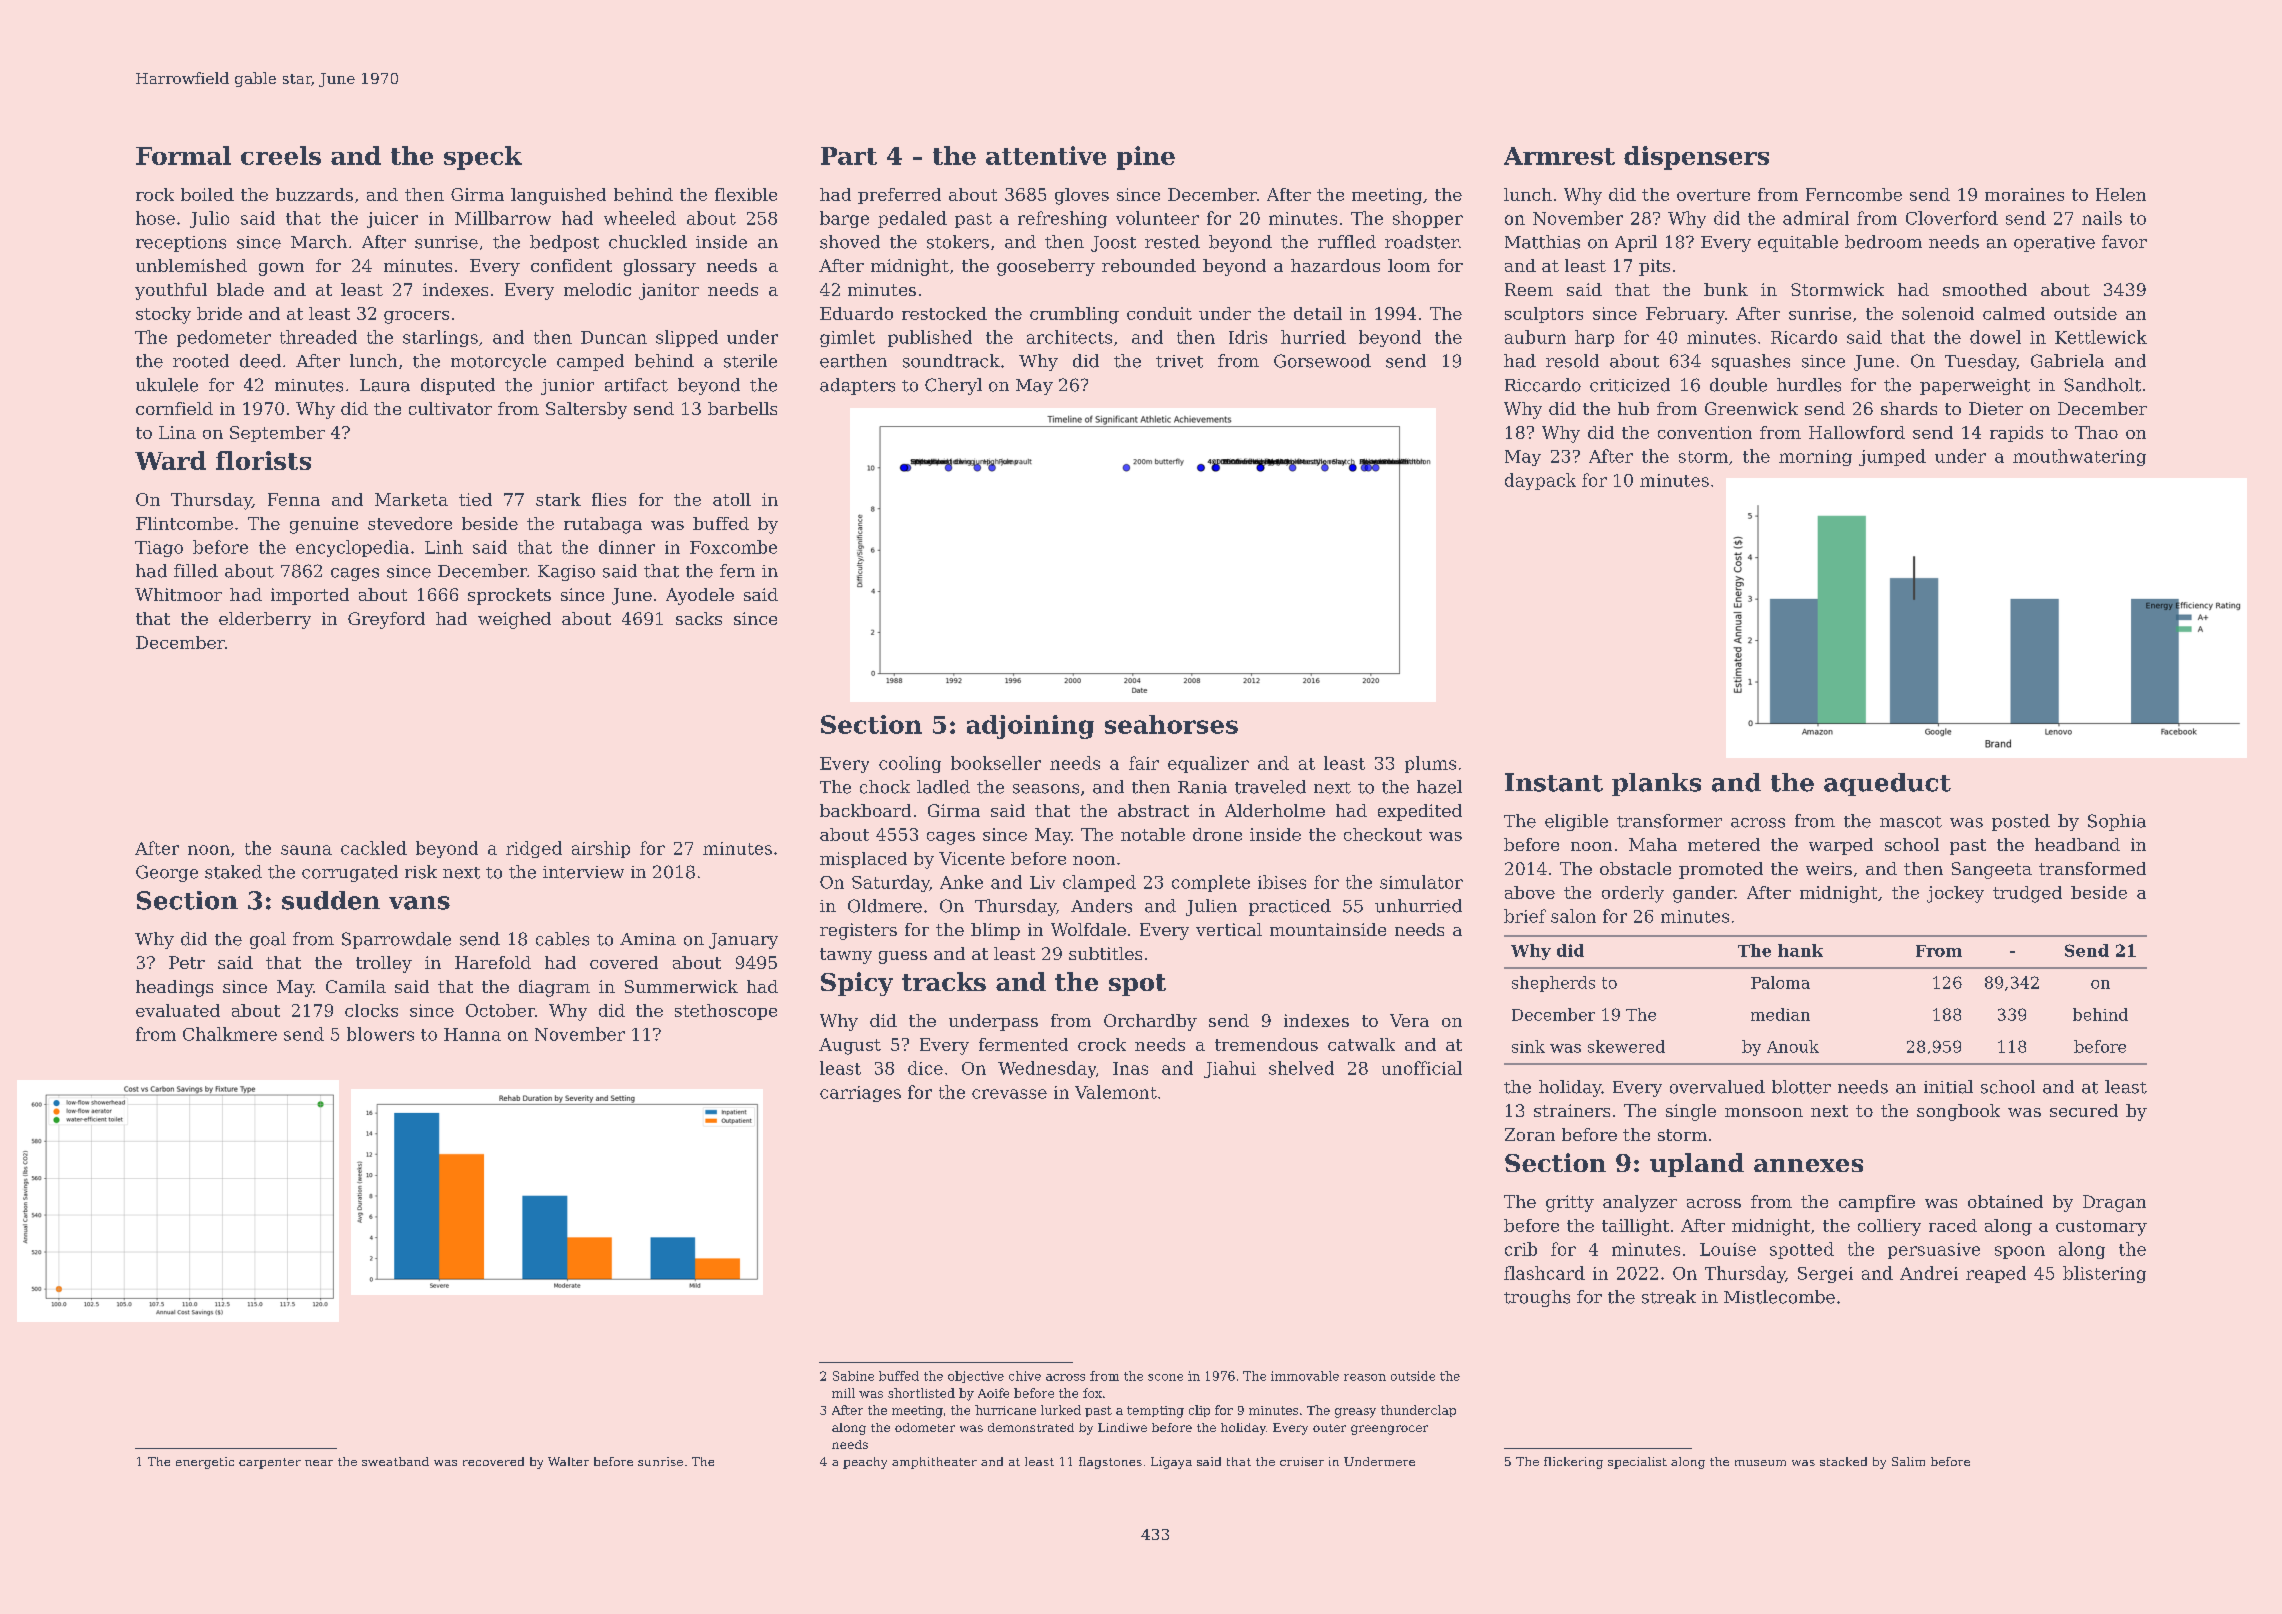 This image has width=2282, height=1614. What do you see at coordinates (1705, 432) in the image?
I see `convention` at bounding box center [1705, 432].
